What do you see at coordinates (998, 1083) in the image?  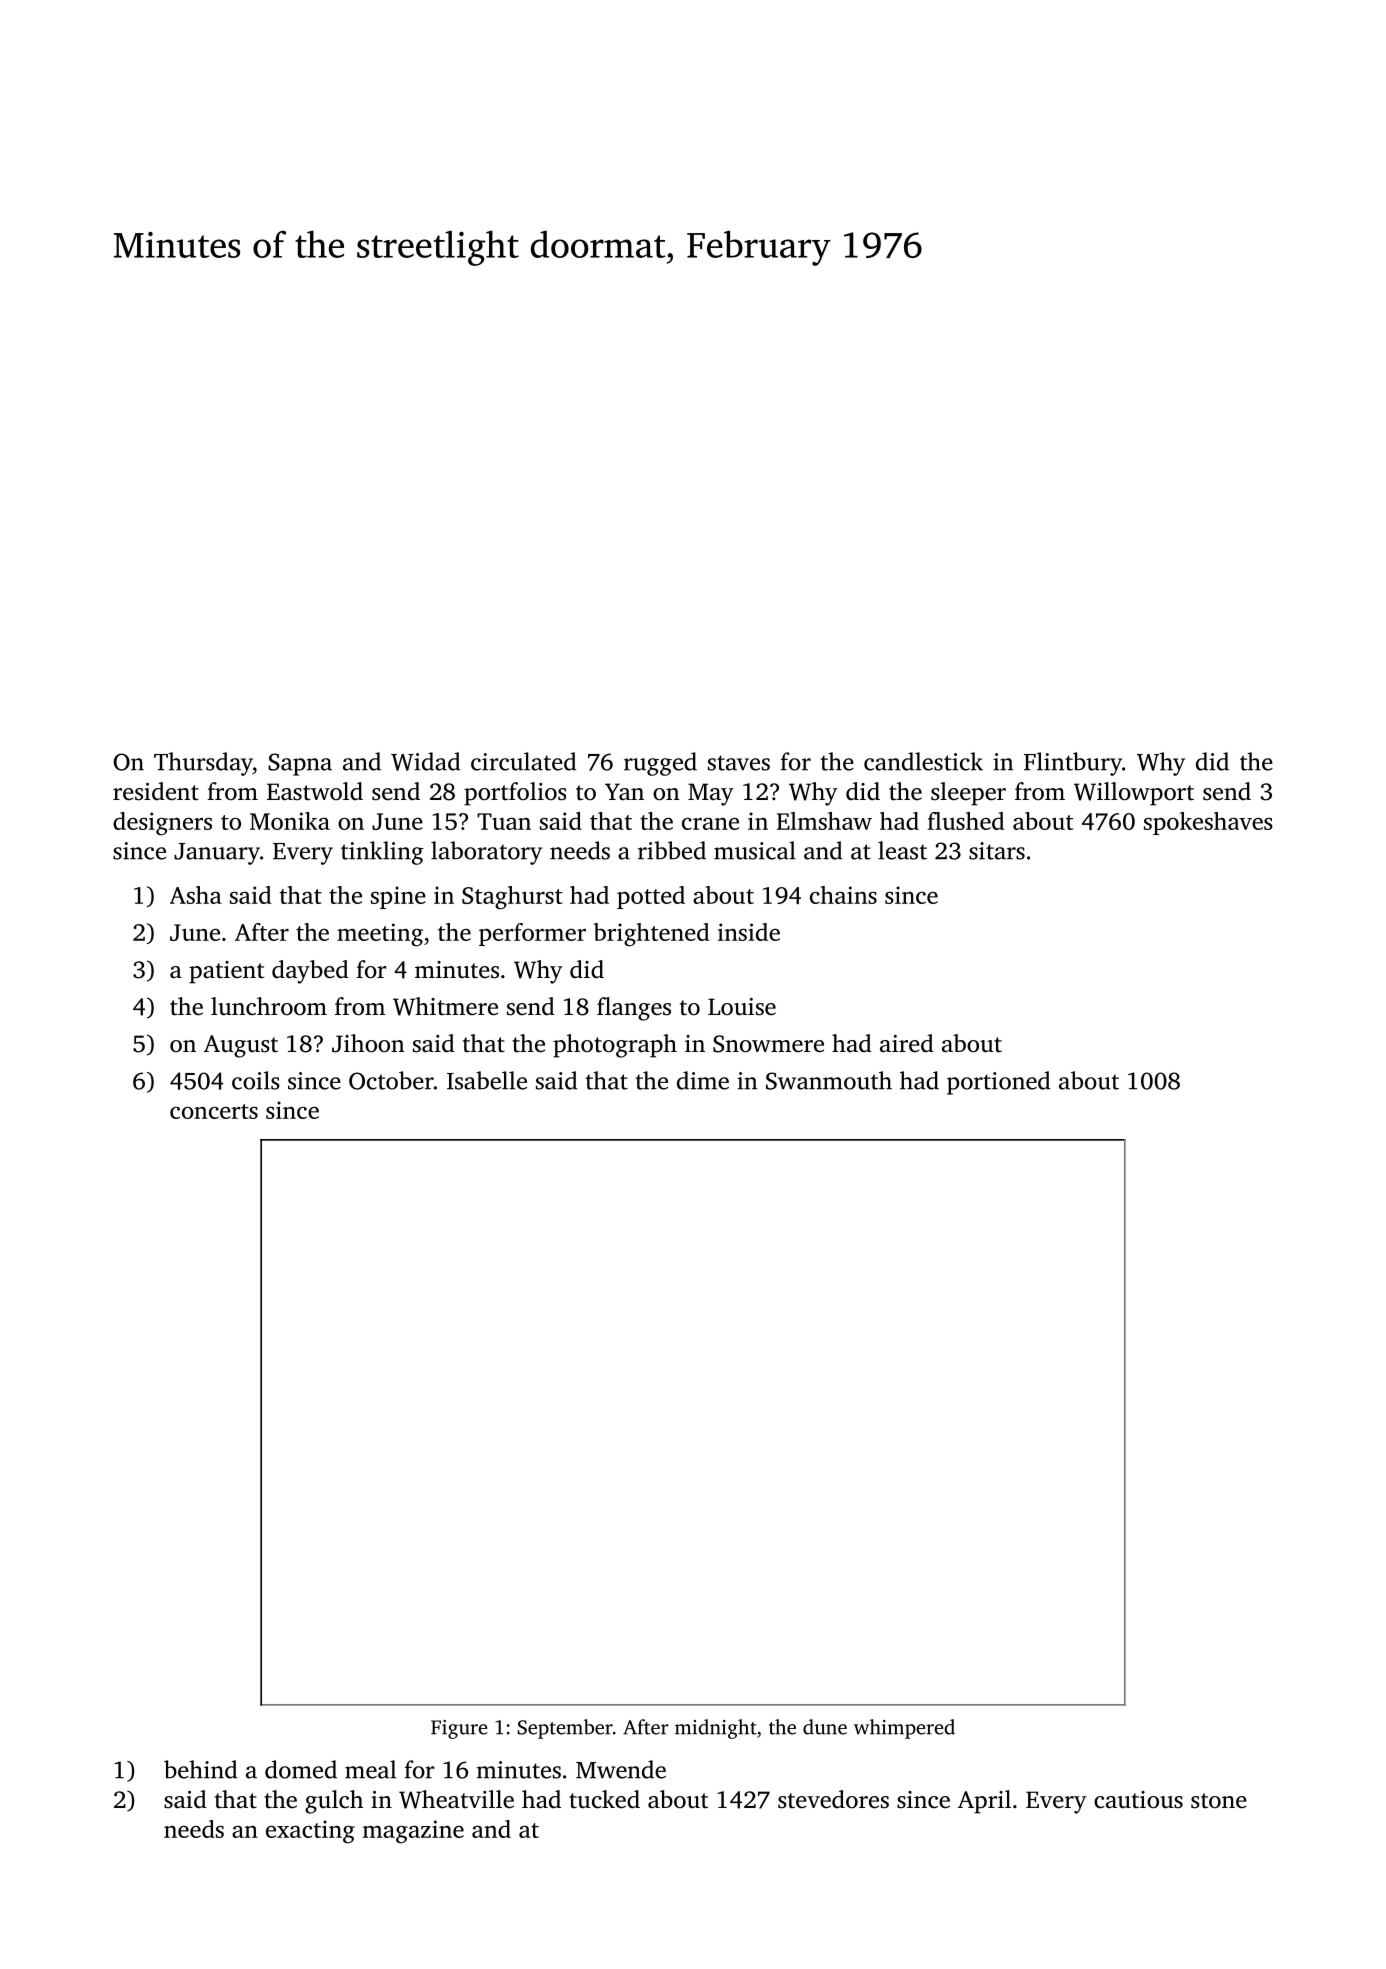 I see `portioned` at bounding box center [998, 1083].
